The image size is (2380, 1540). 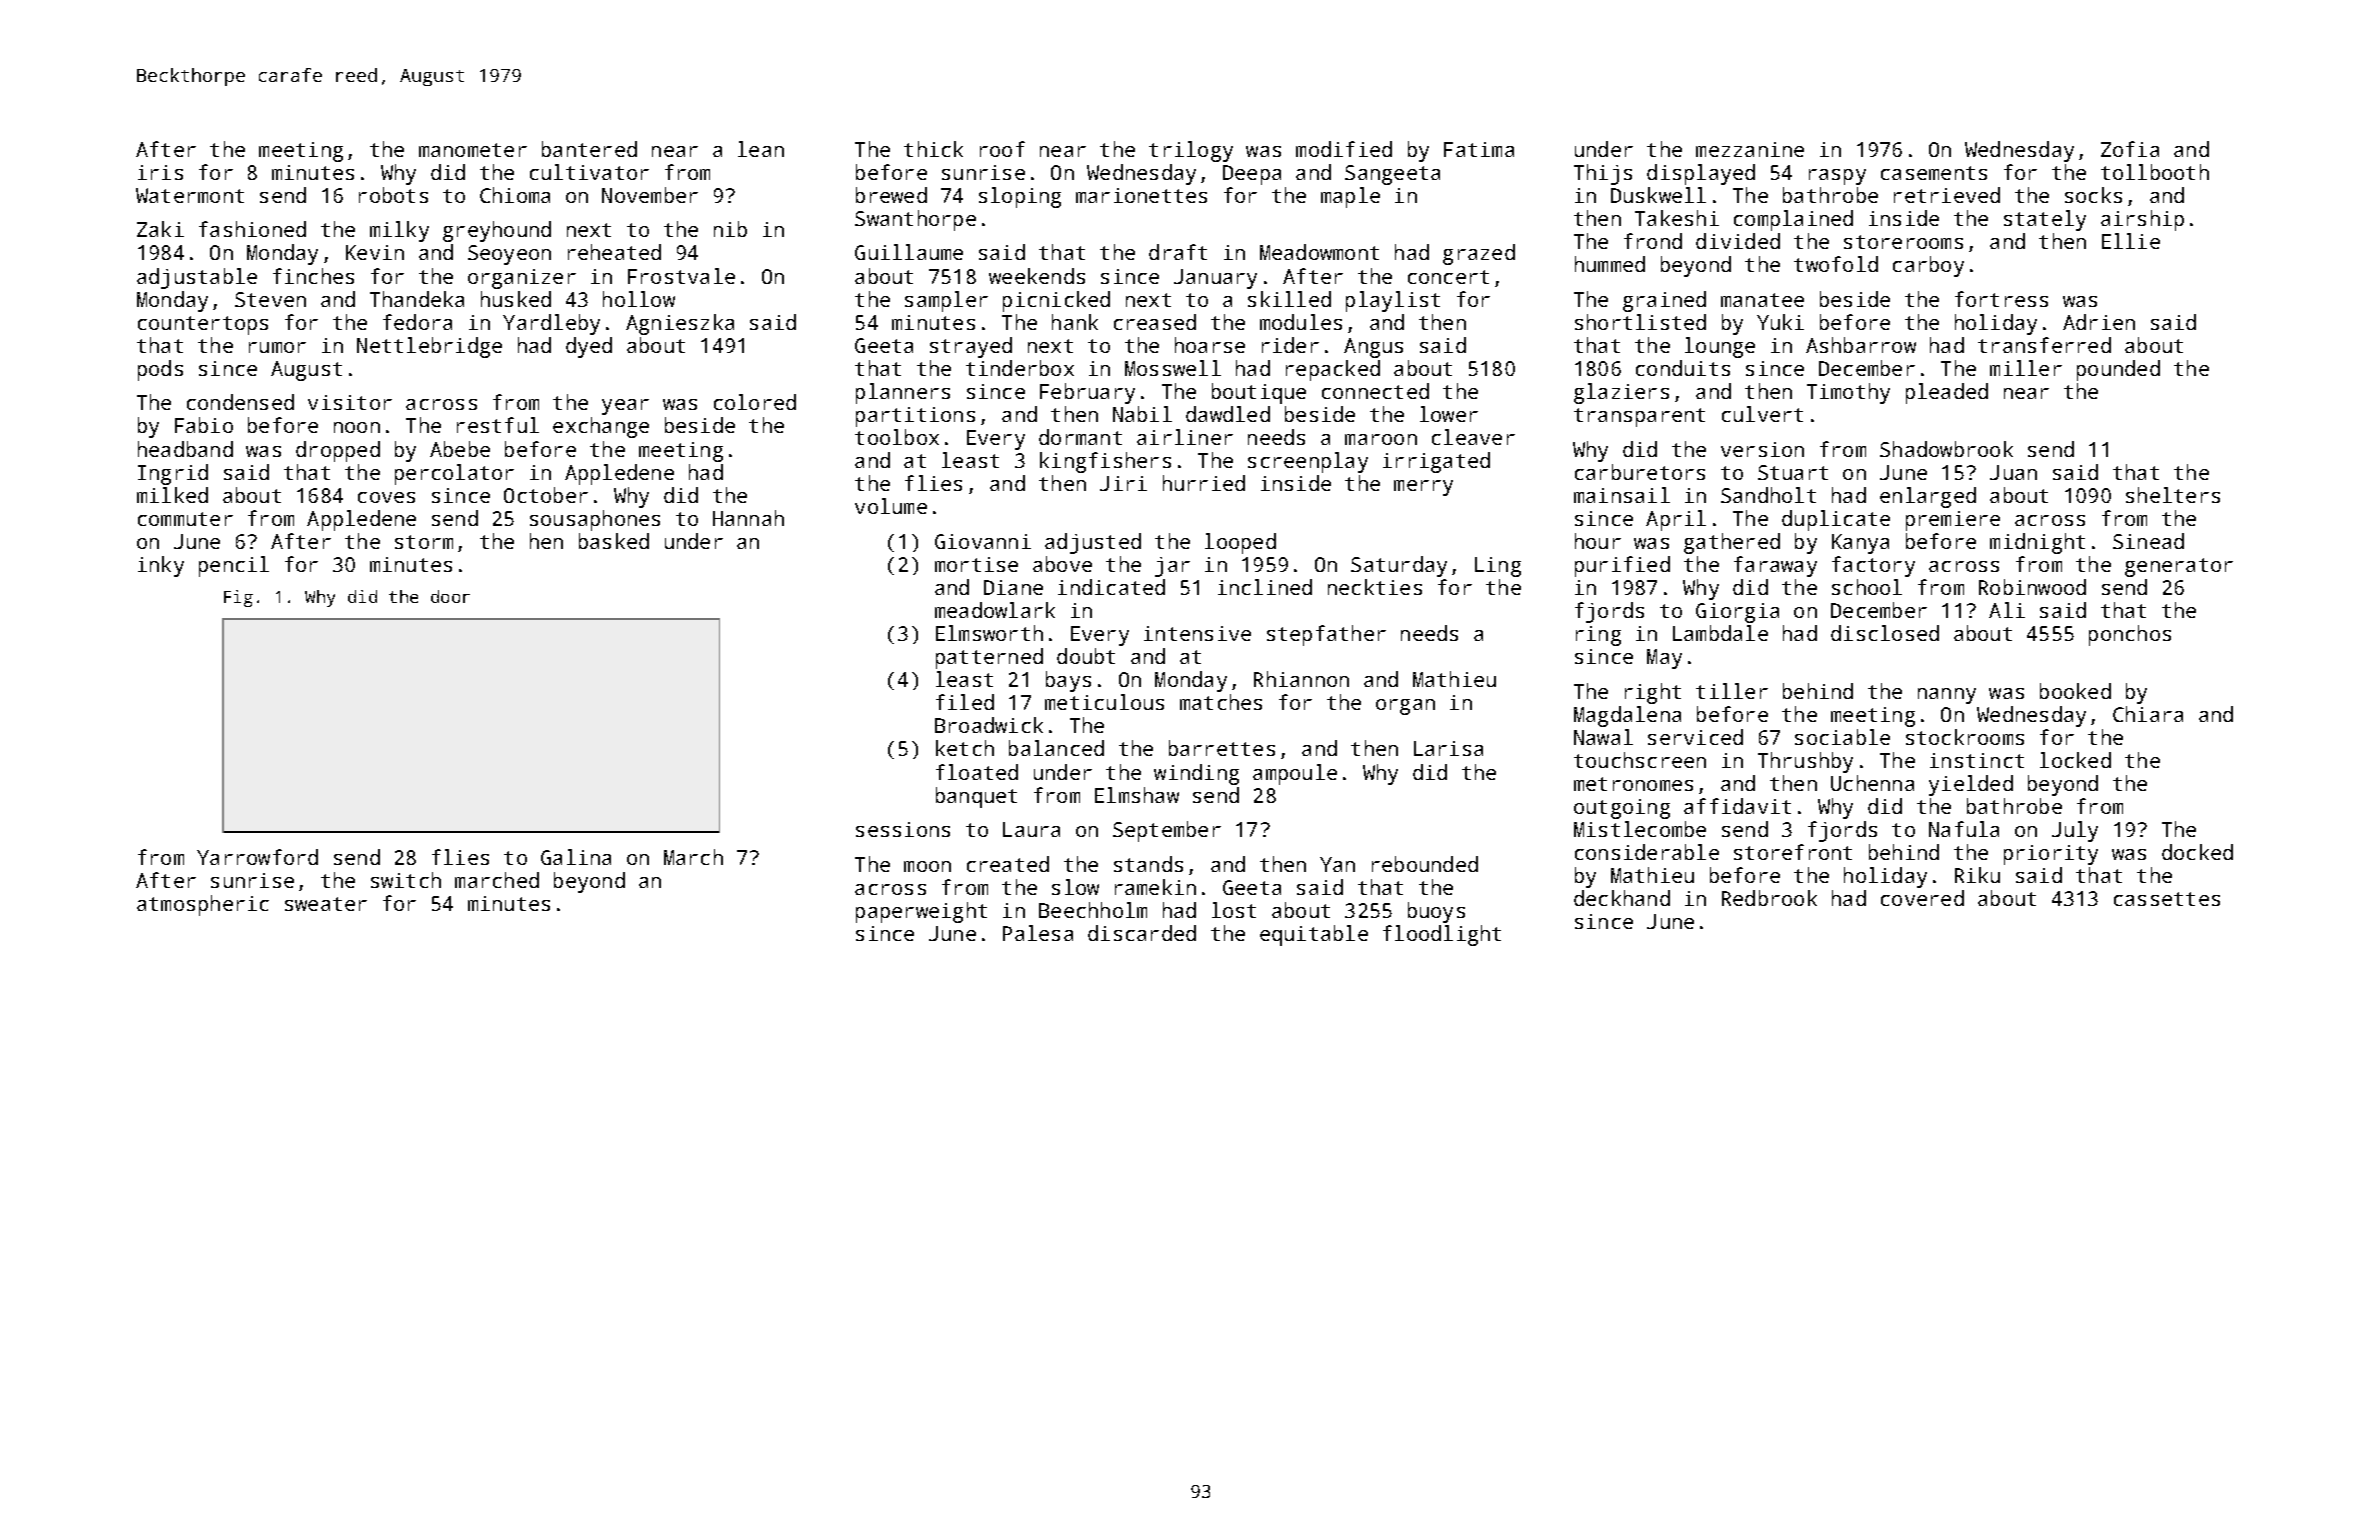 I want to click on meticulous, so click(x=1104, y=702).
